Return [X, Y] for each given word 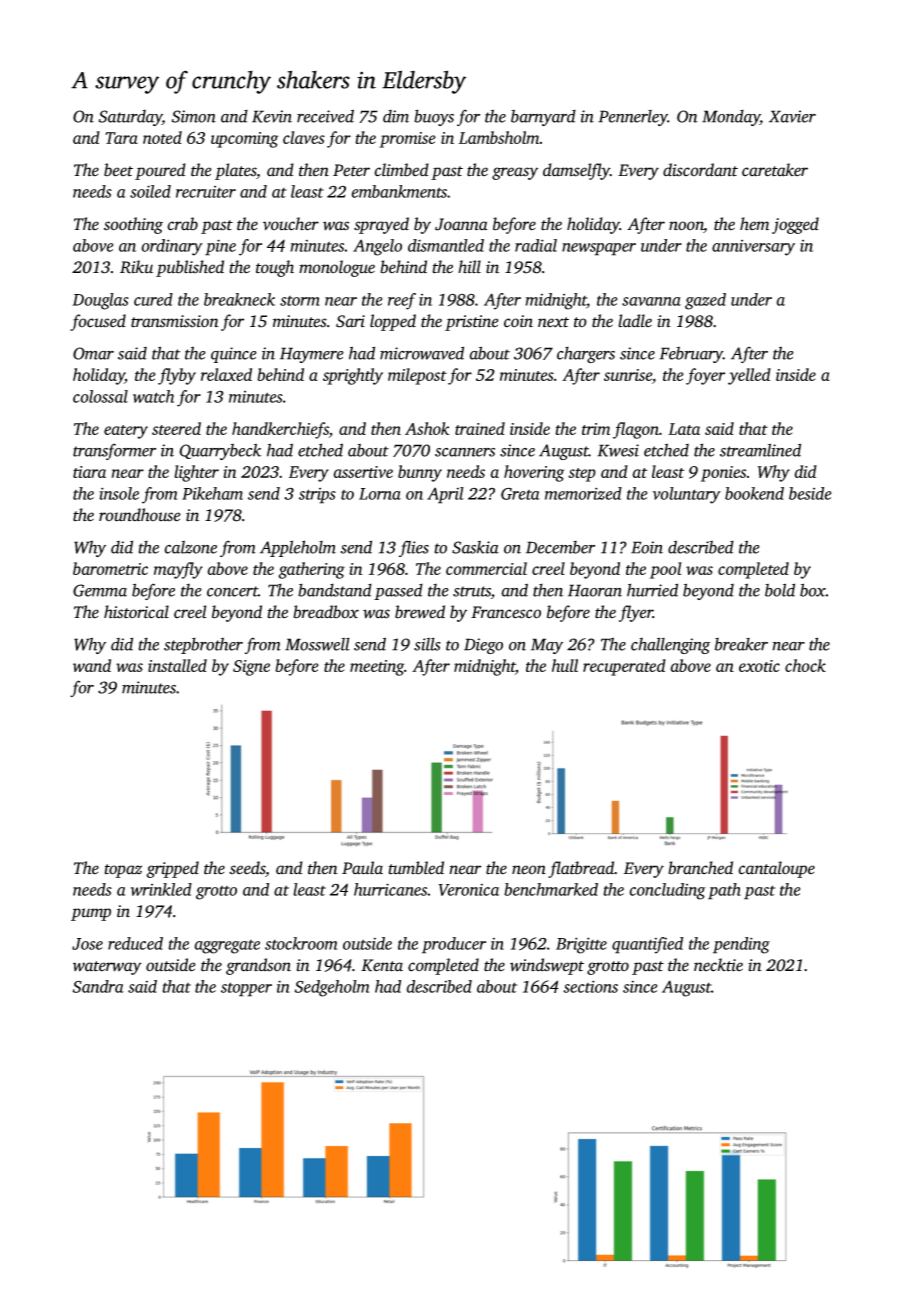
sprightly [353, 376]
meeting [377, 668]
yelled [749, 376]
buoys [434, 117]
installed [177, 665]
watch [153, 396]
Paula [362, 868]
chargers [586, 354]
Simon [194, 116]
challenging [670, 645]
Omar [93, 353]
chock [805, 665]
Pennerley [633, 118]
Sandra [98, 986]
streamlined [760, 450]
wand [92, 665]
